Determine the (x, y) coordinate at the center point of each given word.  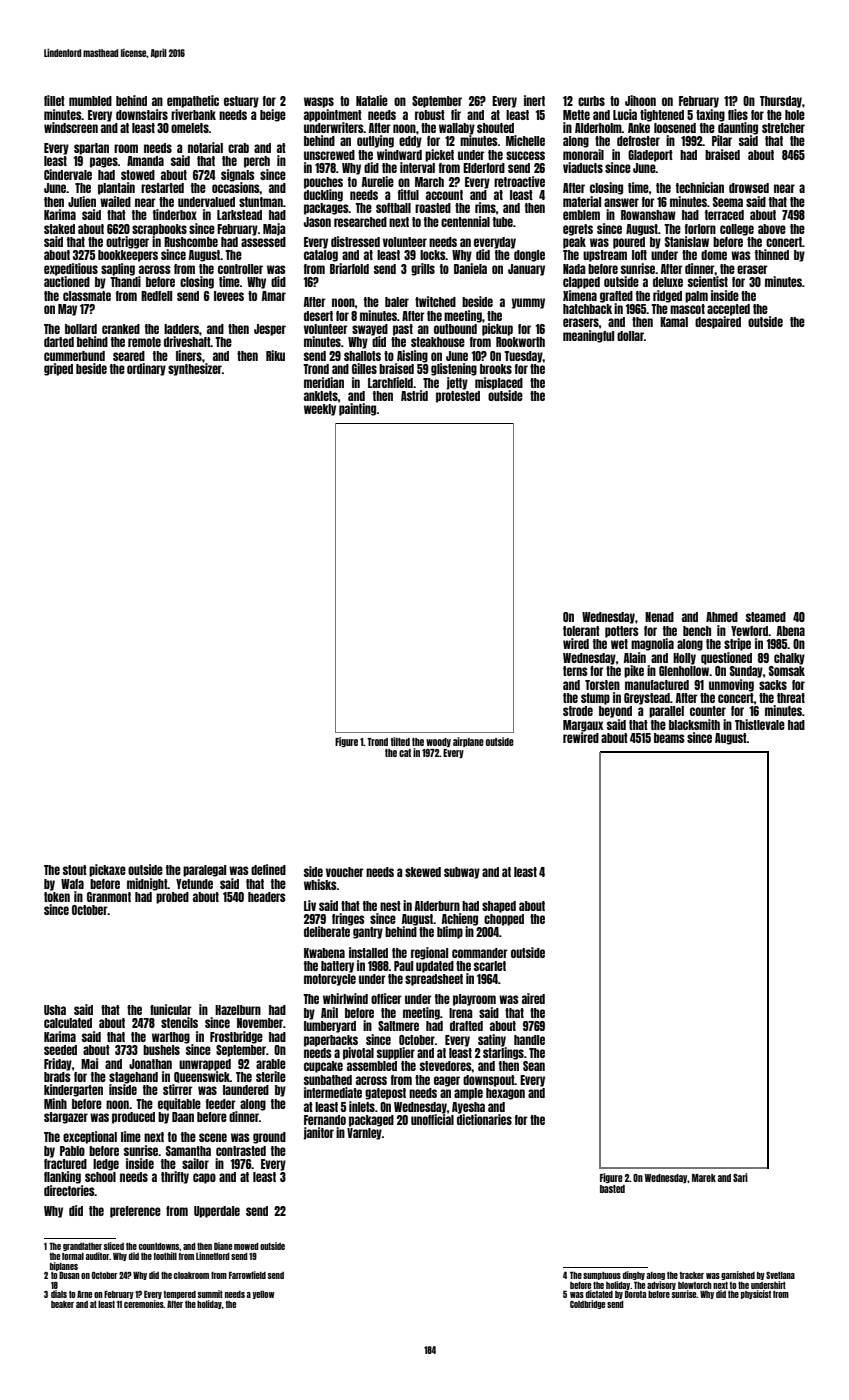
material (582, 201)
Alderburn (437, 906)
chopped (504, 920)
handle (529, 1040)
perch (257, 162)
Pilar (722, 140)
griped (58, 369)
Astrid (414, 395)
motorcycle (330, 980)
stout (75, 870)
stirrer (178, 1089)
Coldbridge (587, 1304)
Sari (740, 1177)
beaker (62, 1304)
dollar (630, 336)
